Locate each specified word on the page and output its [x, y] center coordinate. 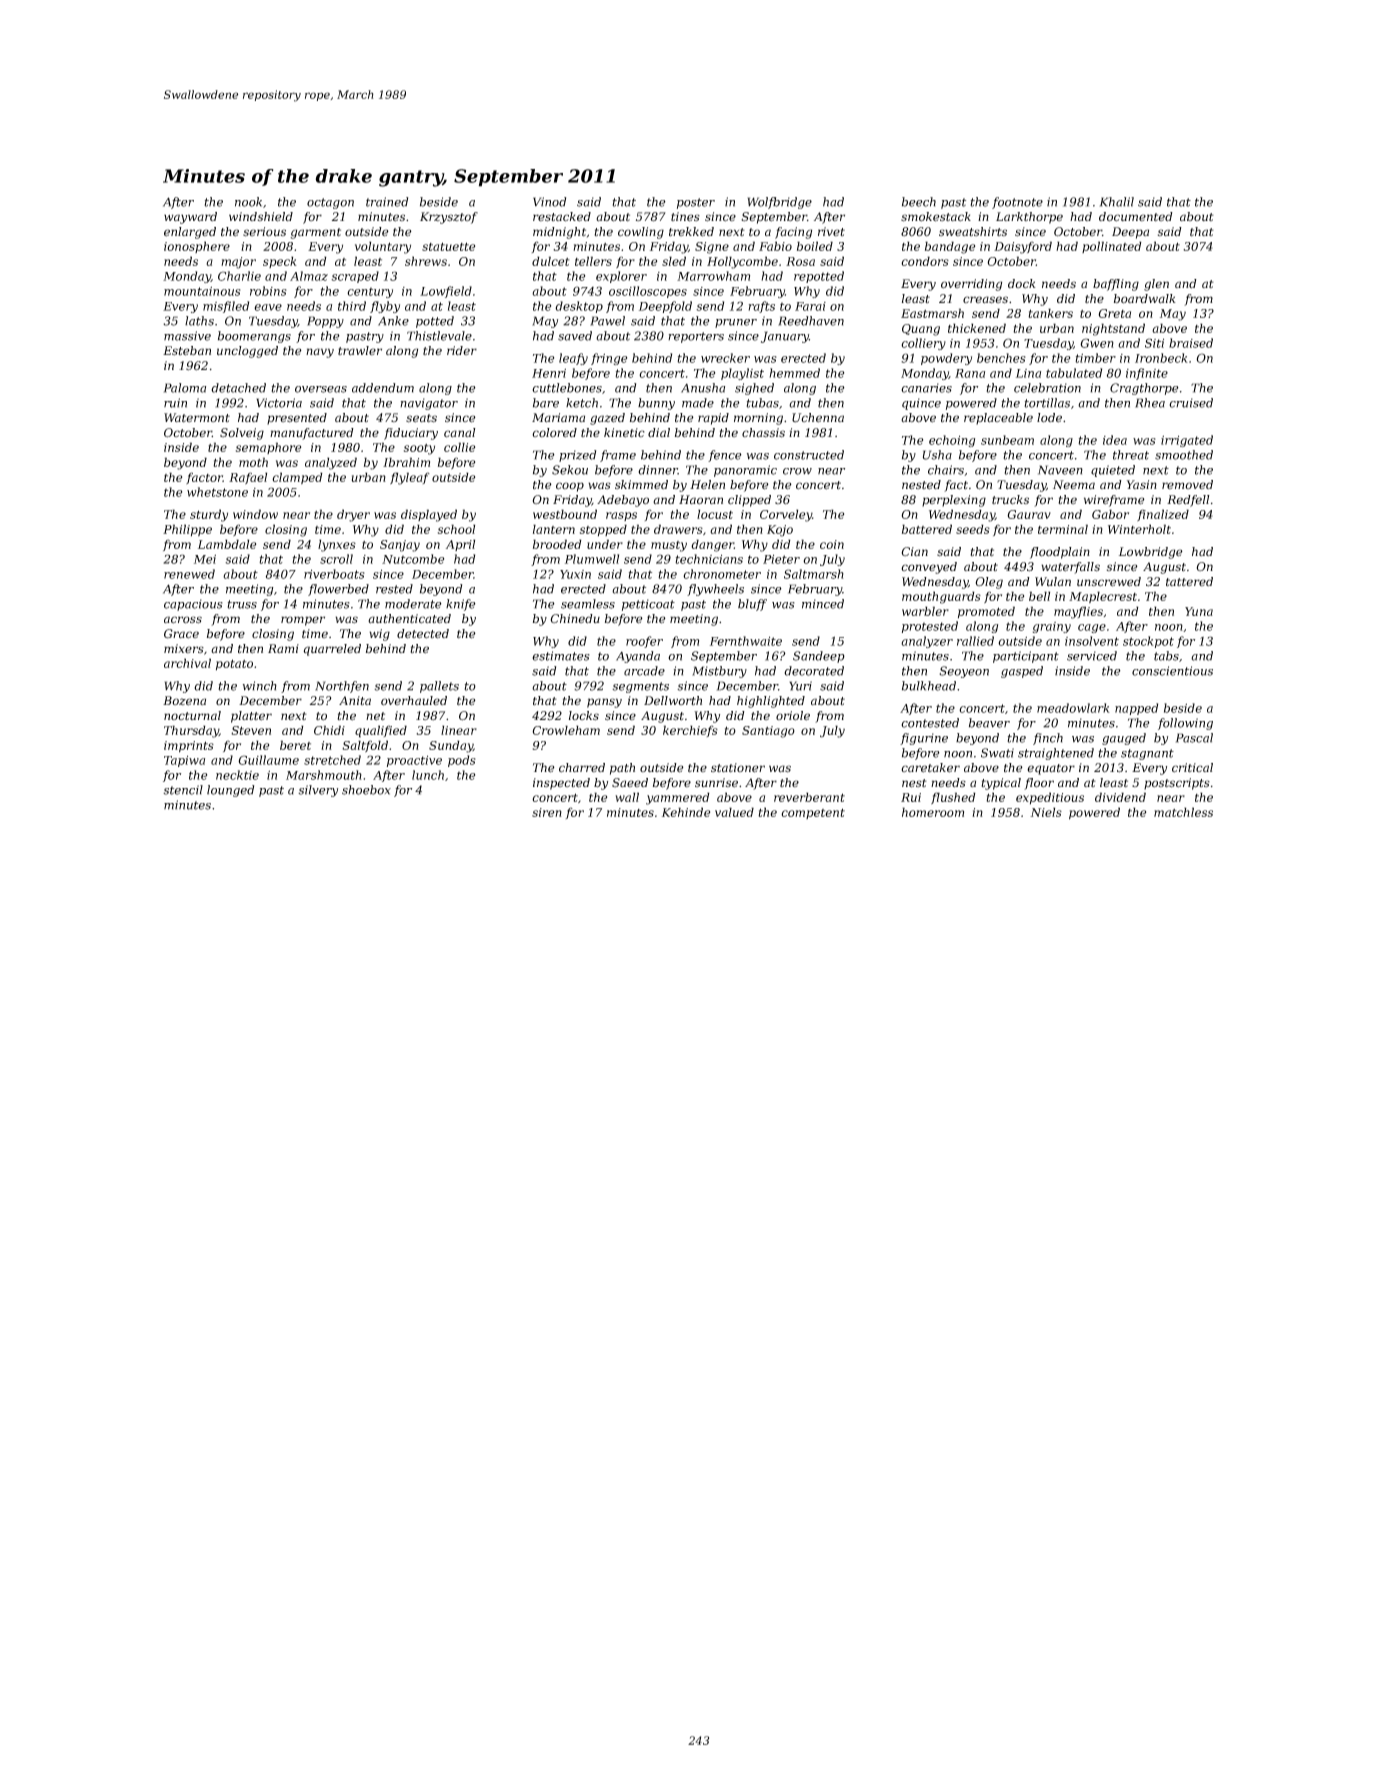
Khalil [1117, 202]
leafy [573, 359]
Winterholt [1139, 529]
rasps [621, 516]
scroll [336, 559]
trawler [360, 351]
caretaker [930, 768]
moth [253, 462]
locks [584, 716]
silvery [318, 791]
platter [251, 717]
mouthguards [941, 597]
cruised [1191, 403]
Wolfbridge [780, 203]
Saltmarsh [814, 574]
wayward [190, 218]
